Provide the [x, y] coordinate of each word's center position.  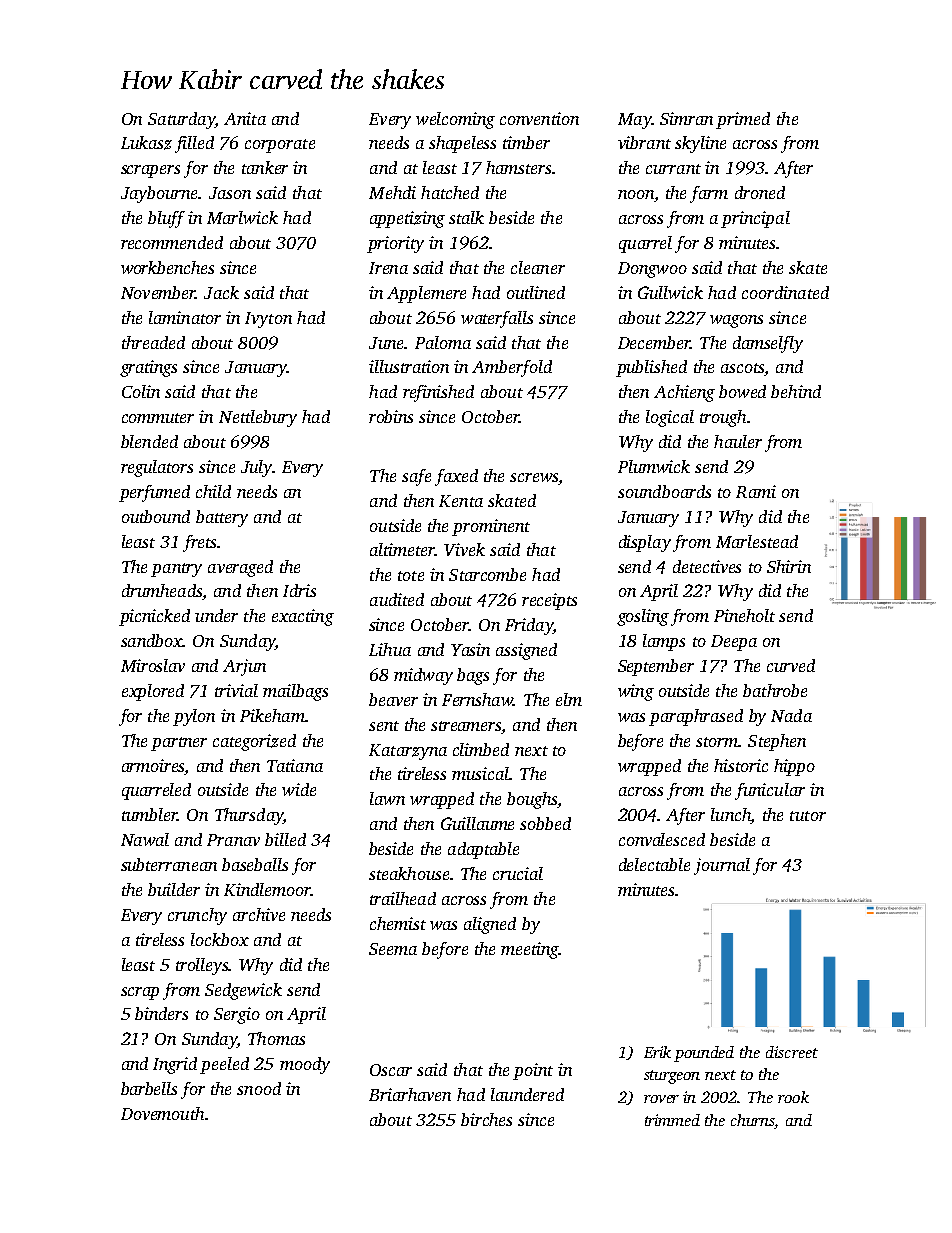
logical [670, 418]
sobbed [545, 823]
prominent [491, 527]
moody [305, 1065]
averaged [240, 568]
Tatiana [295, 765]
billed [285, 839]
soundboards [664, 491]
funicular [770, 791]
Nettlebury [258, 418]
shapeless [462, 144]
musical [480, 773]
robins [391, 416]
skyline [700, 144]
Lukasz [146, 143]
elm [569, 699]
